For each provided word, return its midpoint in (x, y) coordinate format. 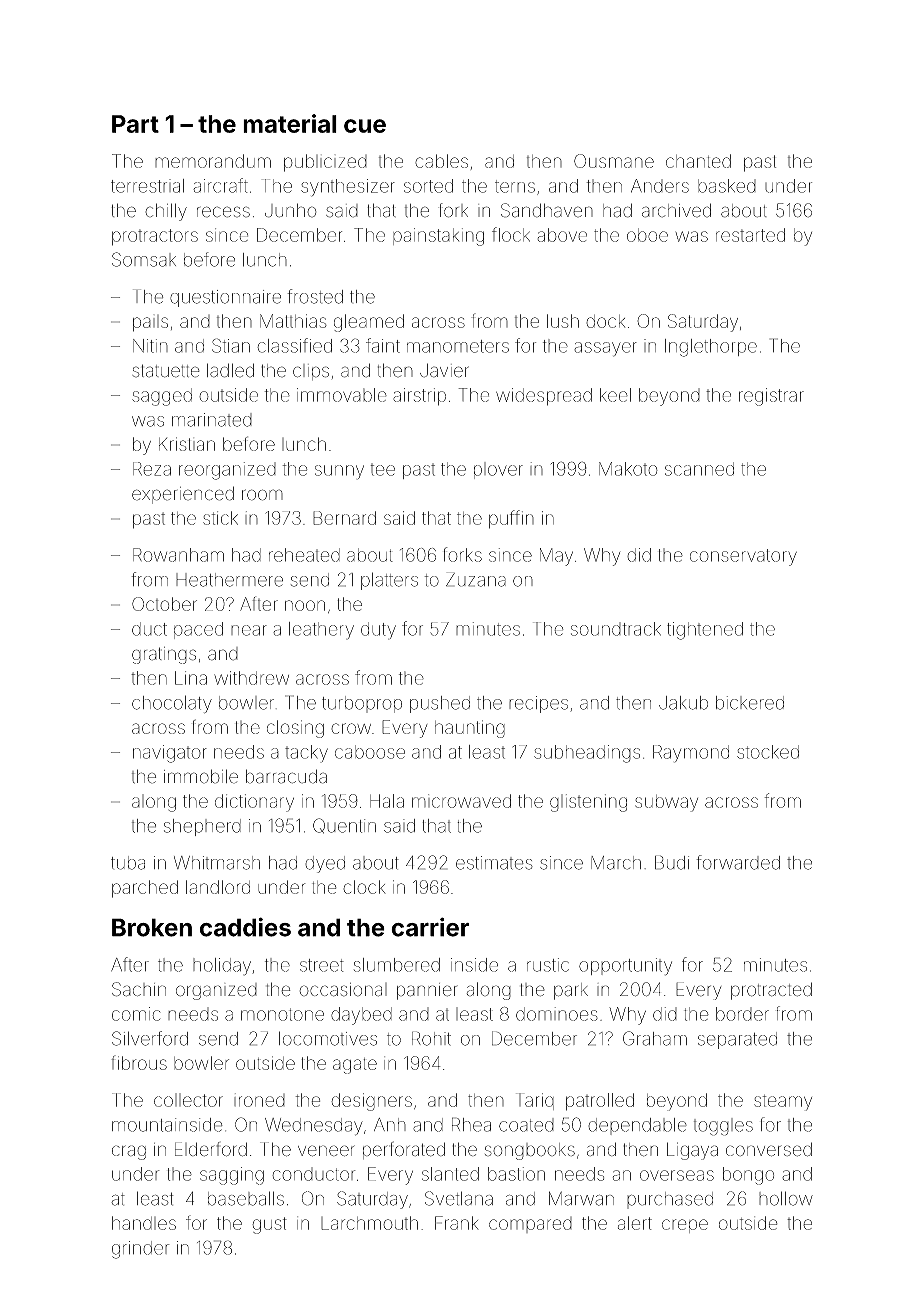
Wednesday (314, 1127)
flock (511, 234)
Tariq (535, 1101)
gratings (164, 655)
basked (727, 186)
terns (515, 186)
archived (676, 210)
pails (150, 323)
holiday (222, 967)
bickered (750, 703)
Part (135, 124)
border (742, 1014)
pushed (440, 704)
